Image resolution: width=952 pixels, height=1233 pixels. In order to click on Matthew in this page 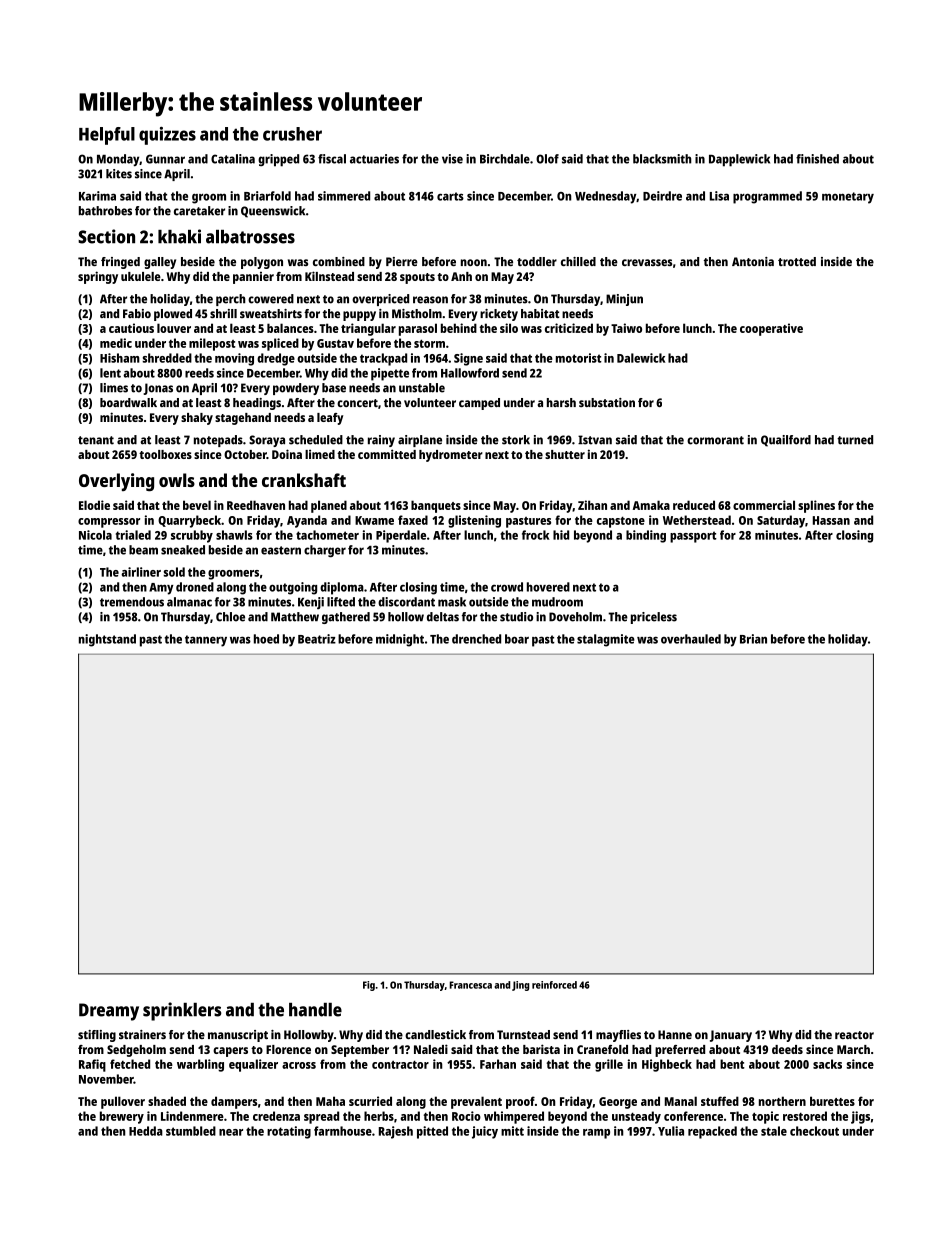, I will do `click(295, 617)`.
